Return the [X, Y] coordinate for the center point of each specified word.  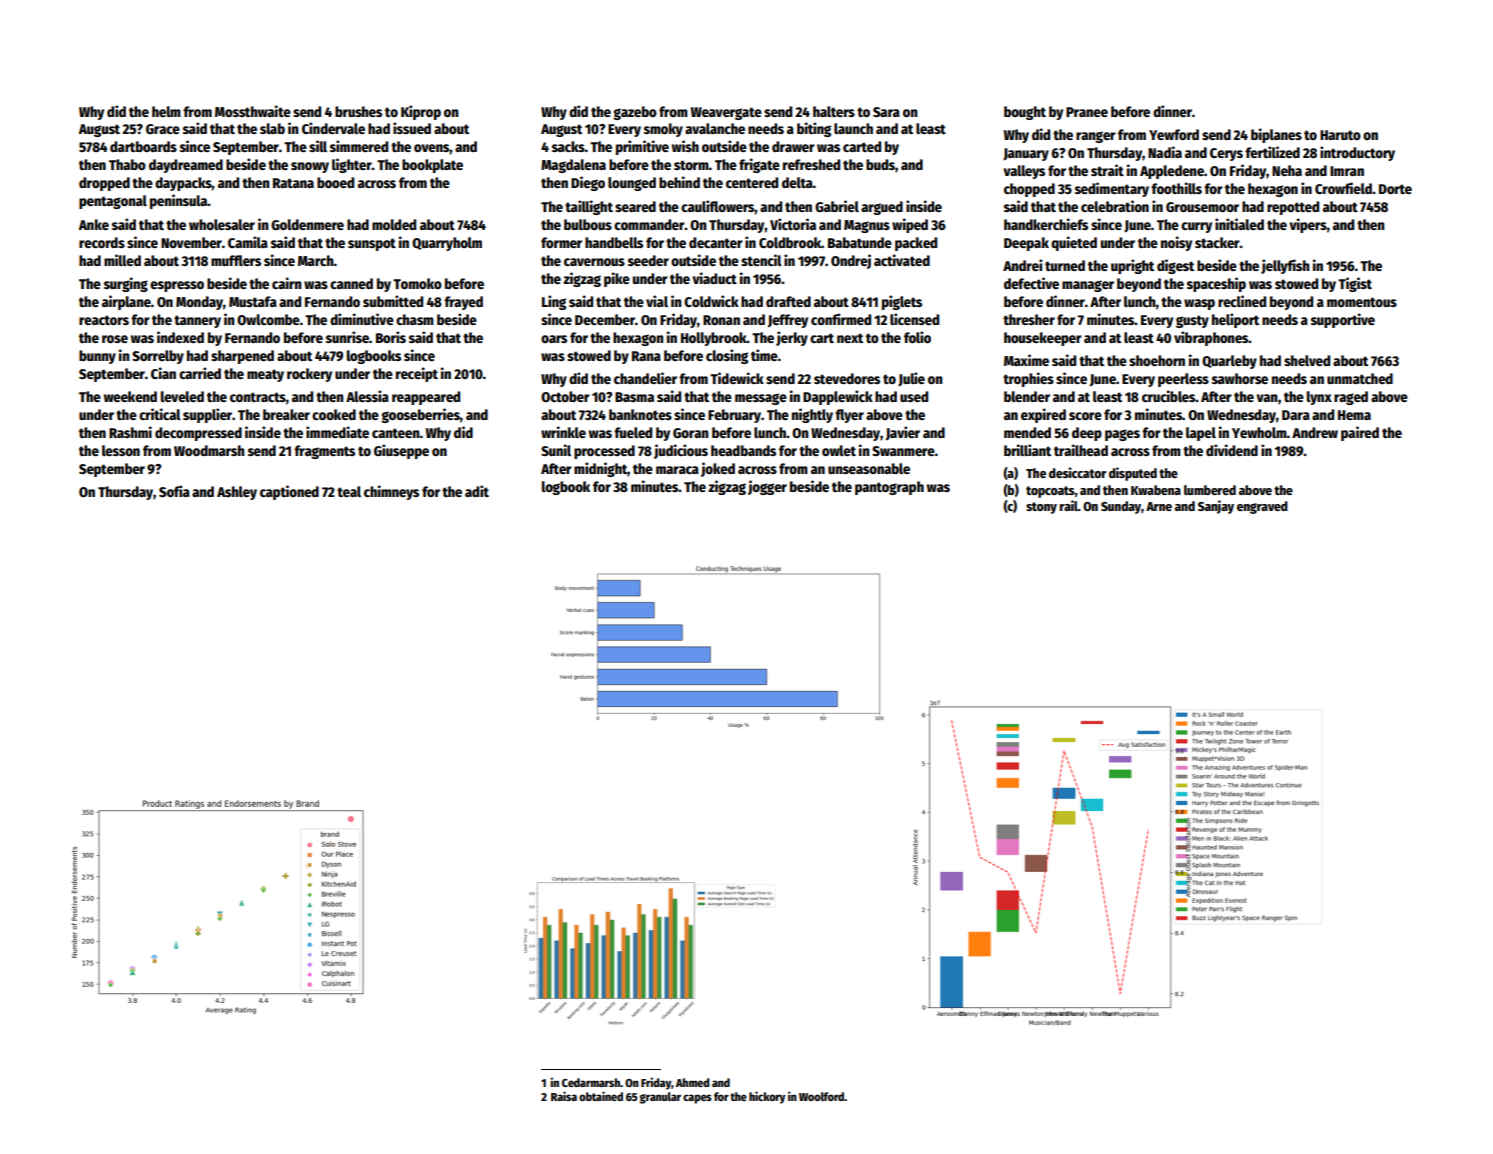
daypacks [183, 184]
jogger [767, 487]
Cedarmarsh [591, 1082]
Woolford [822, 1096]
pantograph [889, 488]
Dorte [1395, 189]
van [1267, 398]
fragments [324, 452]
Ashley [237, 493]
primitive [642, 147]
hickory [767, 1097]
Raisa [564, 1096]
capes [697, 1099]
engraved [1262, 507]
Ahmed [693, 1082]
